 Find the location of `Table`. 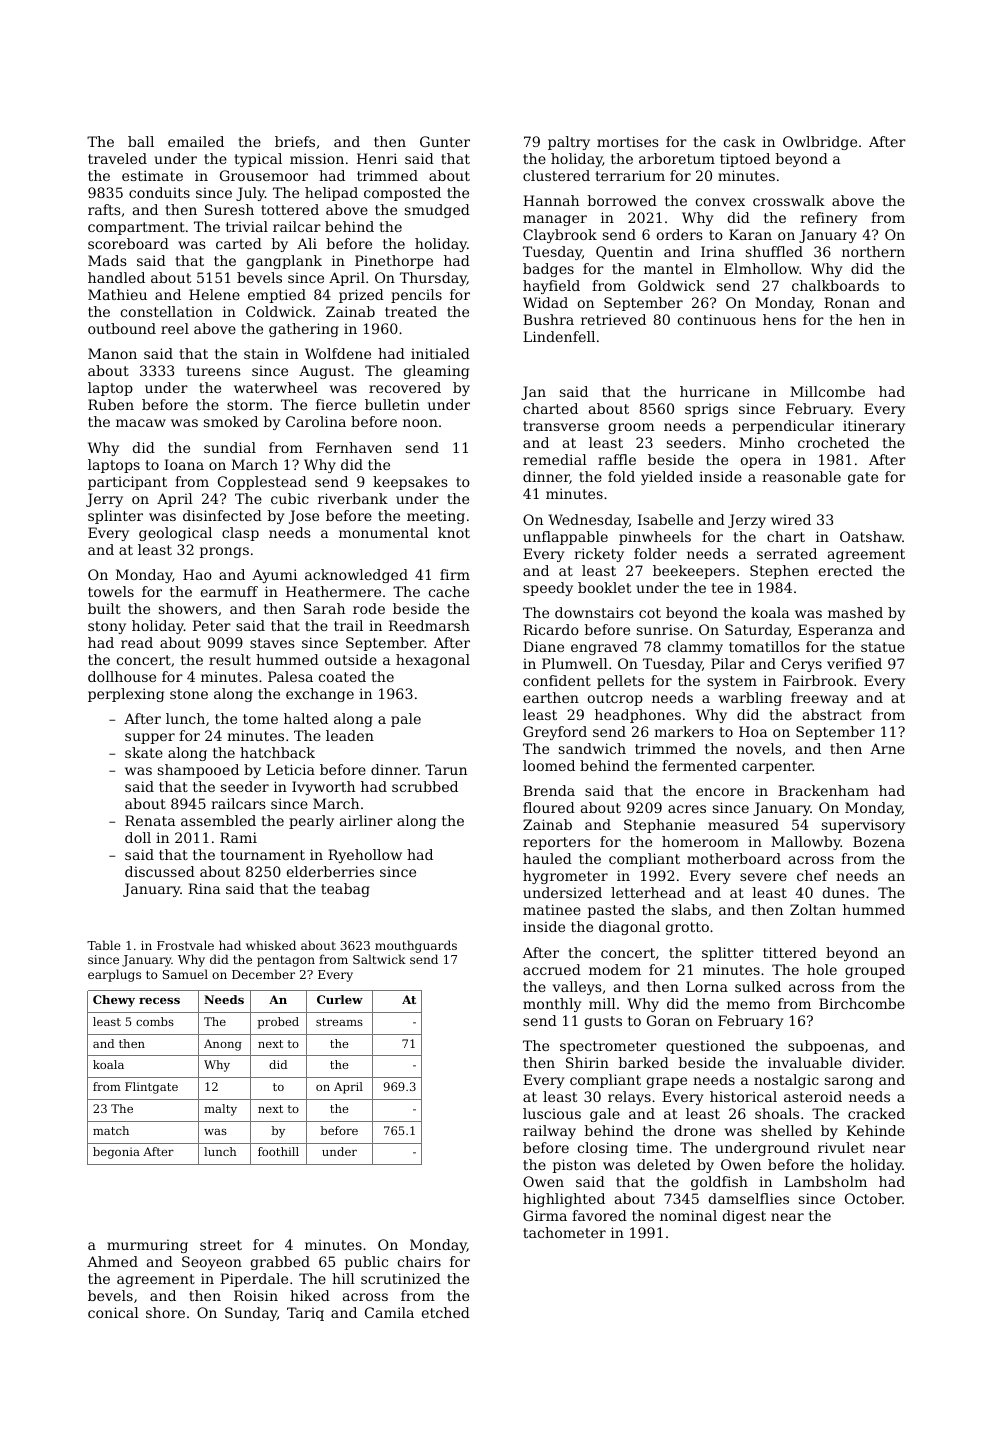

Table is located at coordinates (104, 945).
